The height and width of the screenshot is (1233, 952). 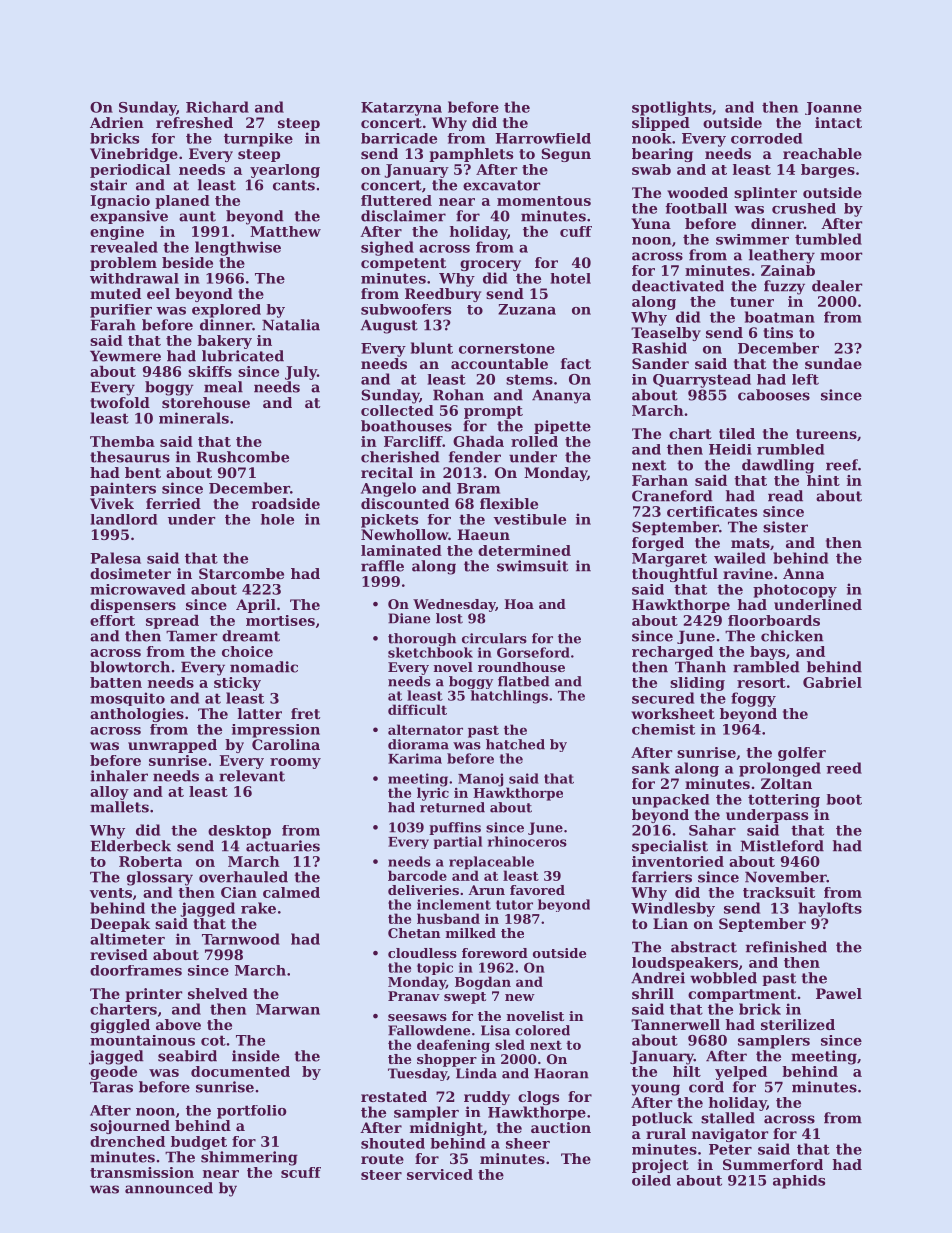 What do you see at coordinates (528, 1143) in the screenshot?
I see `sheer` at bounding box center [528, 1143].
